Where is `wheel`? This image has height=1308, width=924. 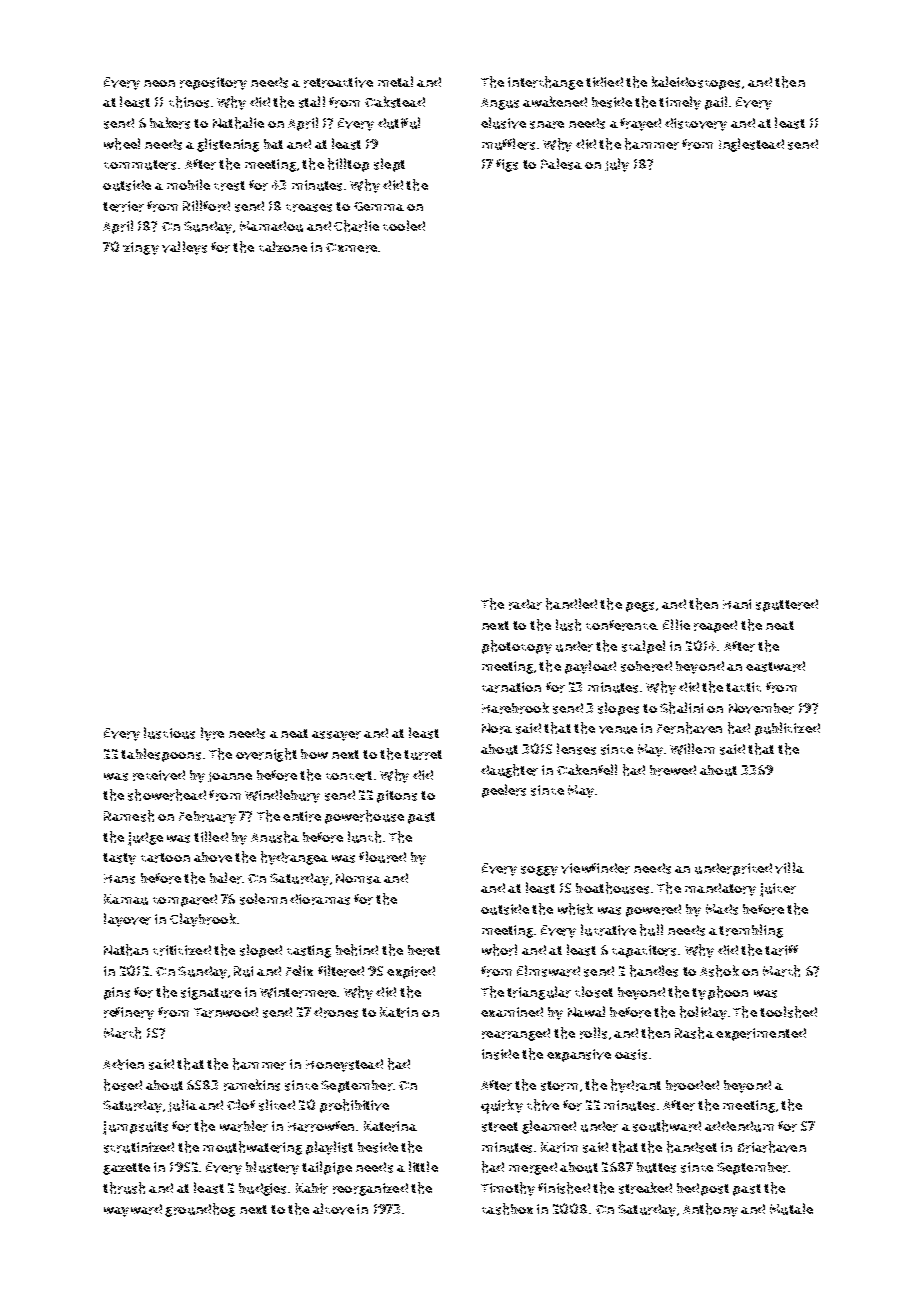 wheel is located at coordinates (122, 144).
